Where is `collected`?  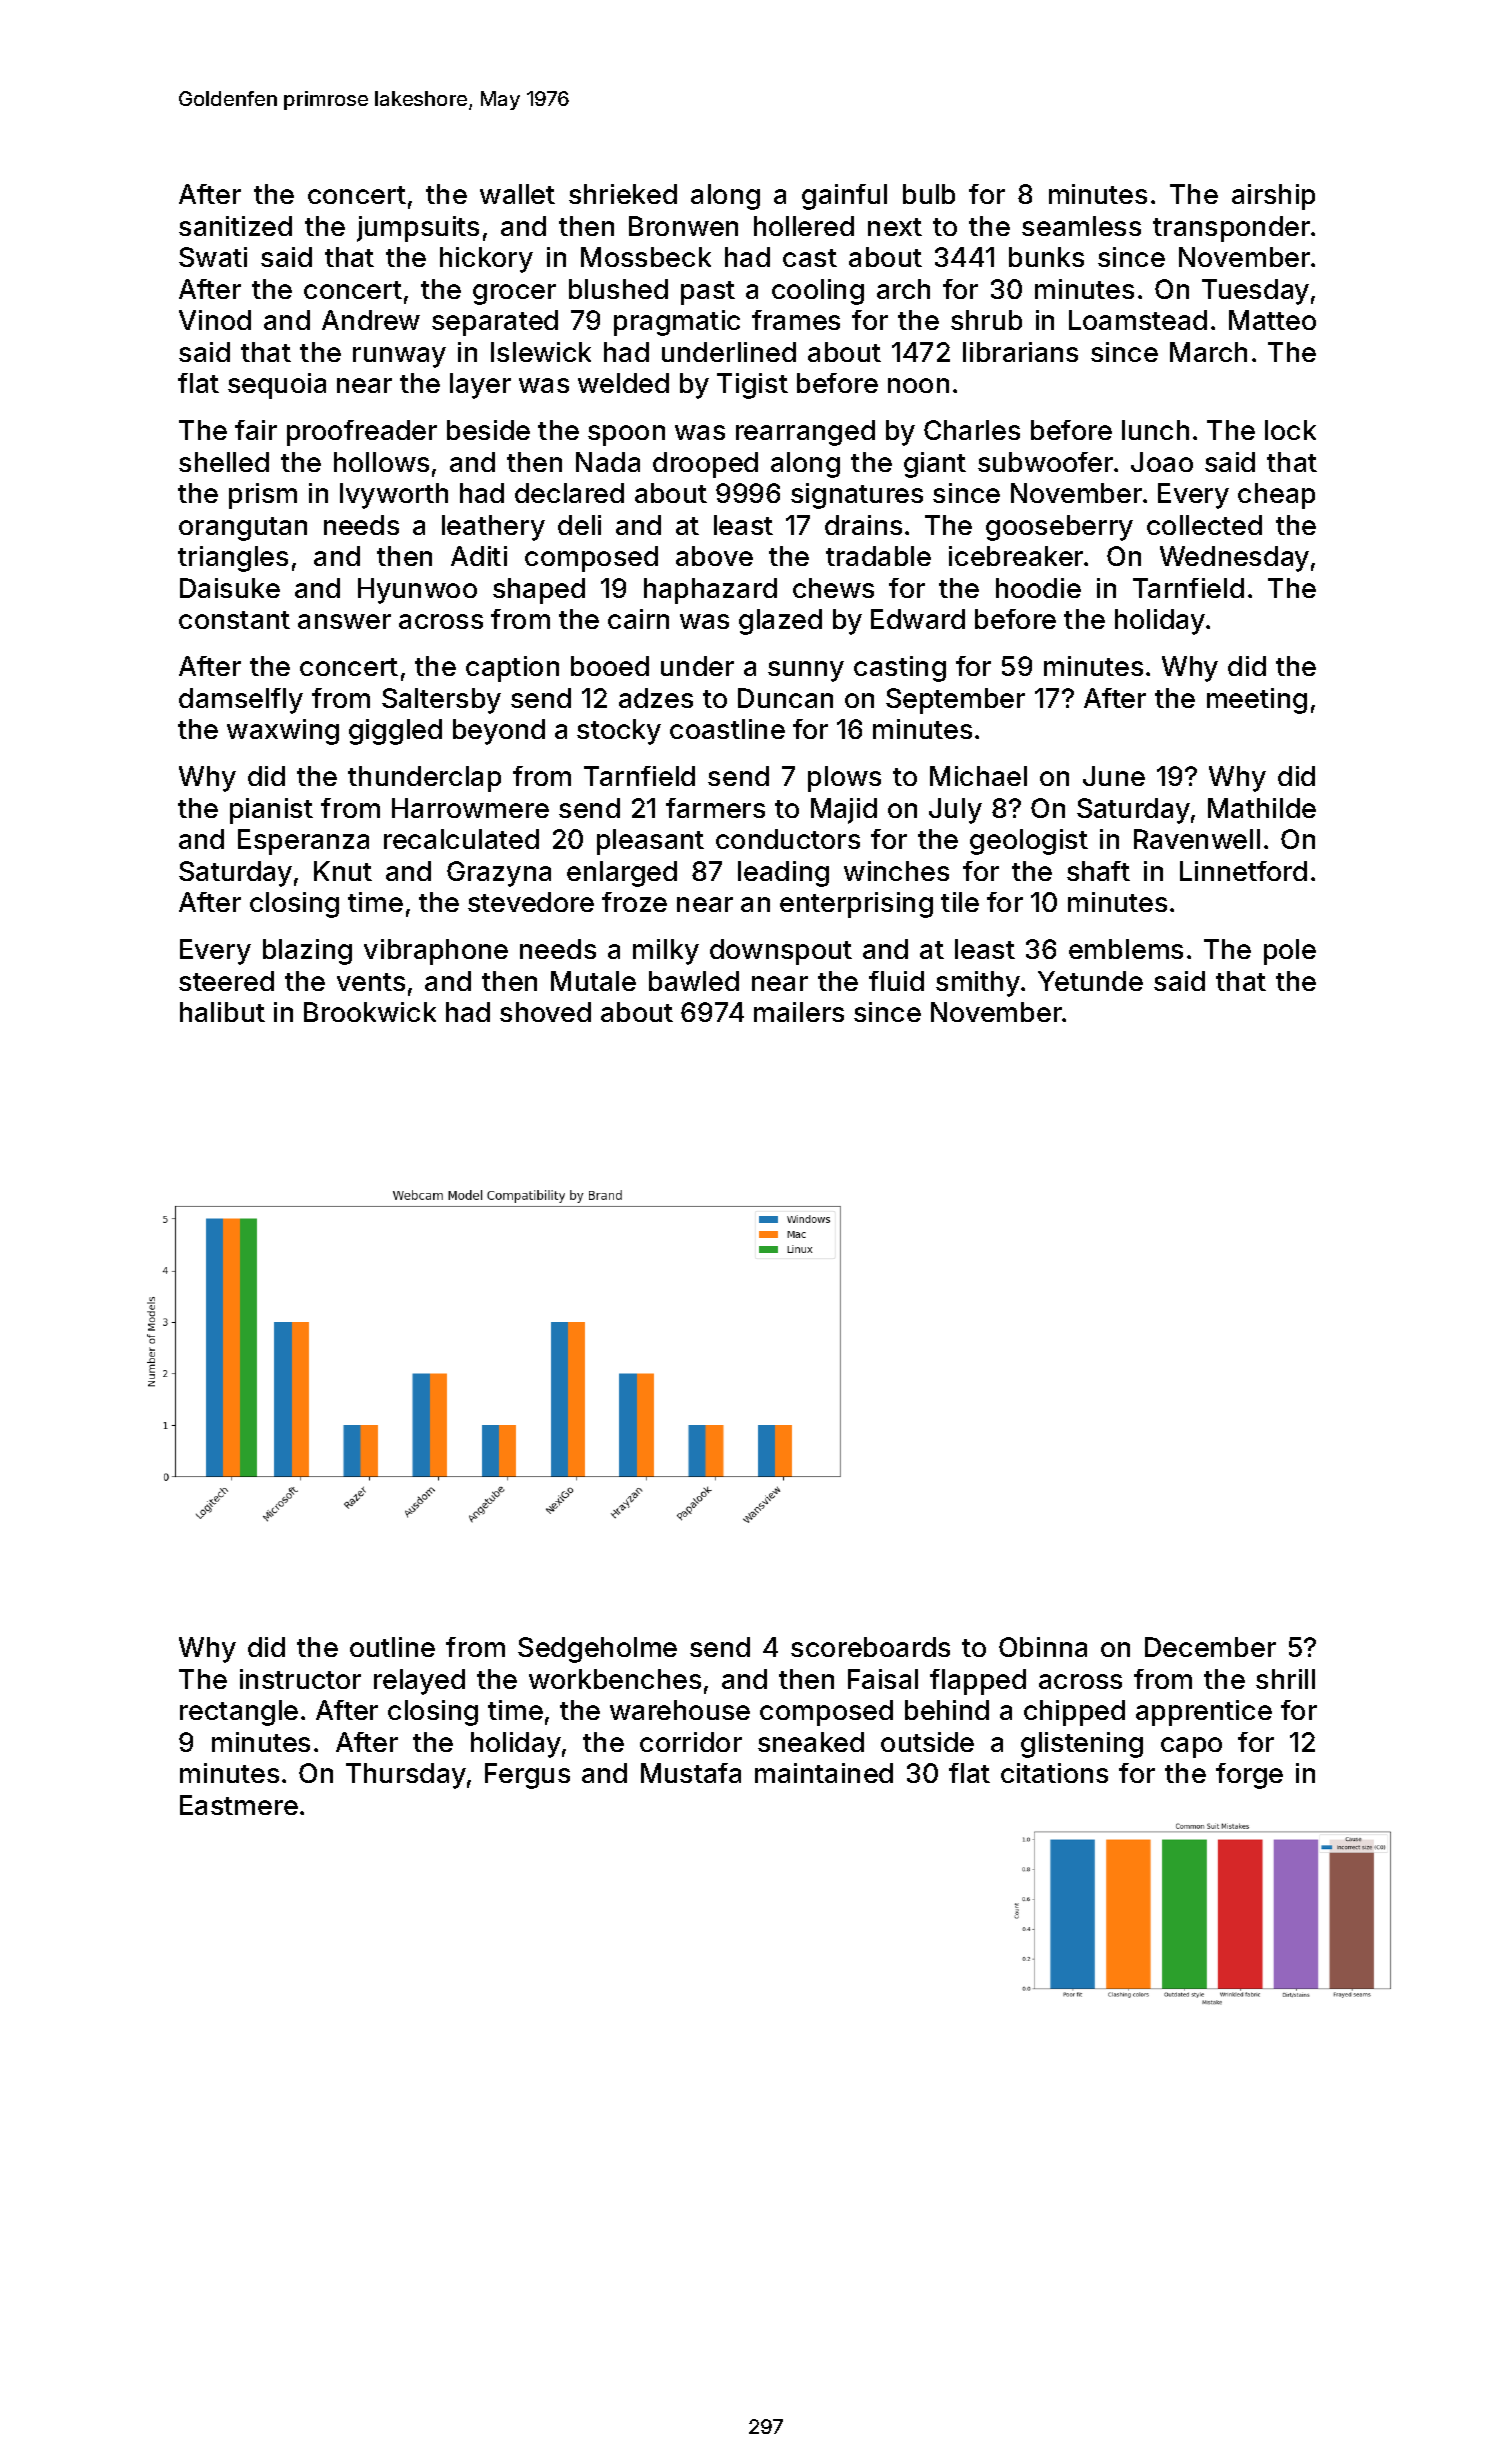 collected is located at coordinates (1204, 525).
